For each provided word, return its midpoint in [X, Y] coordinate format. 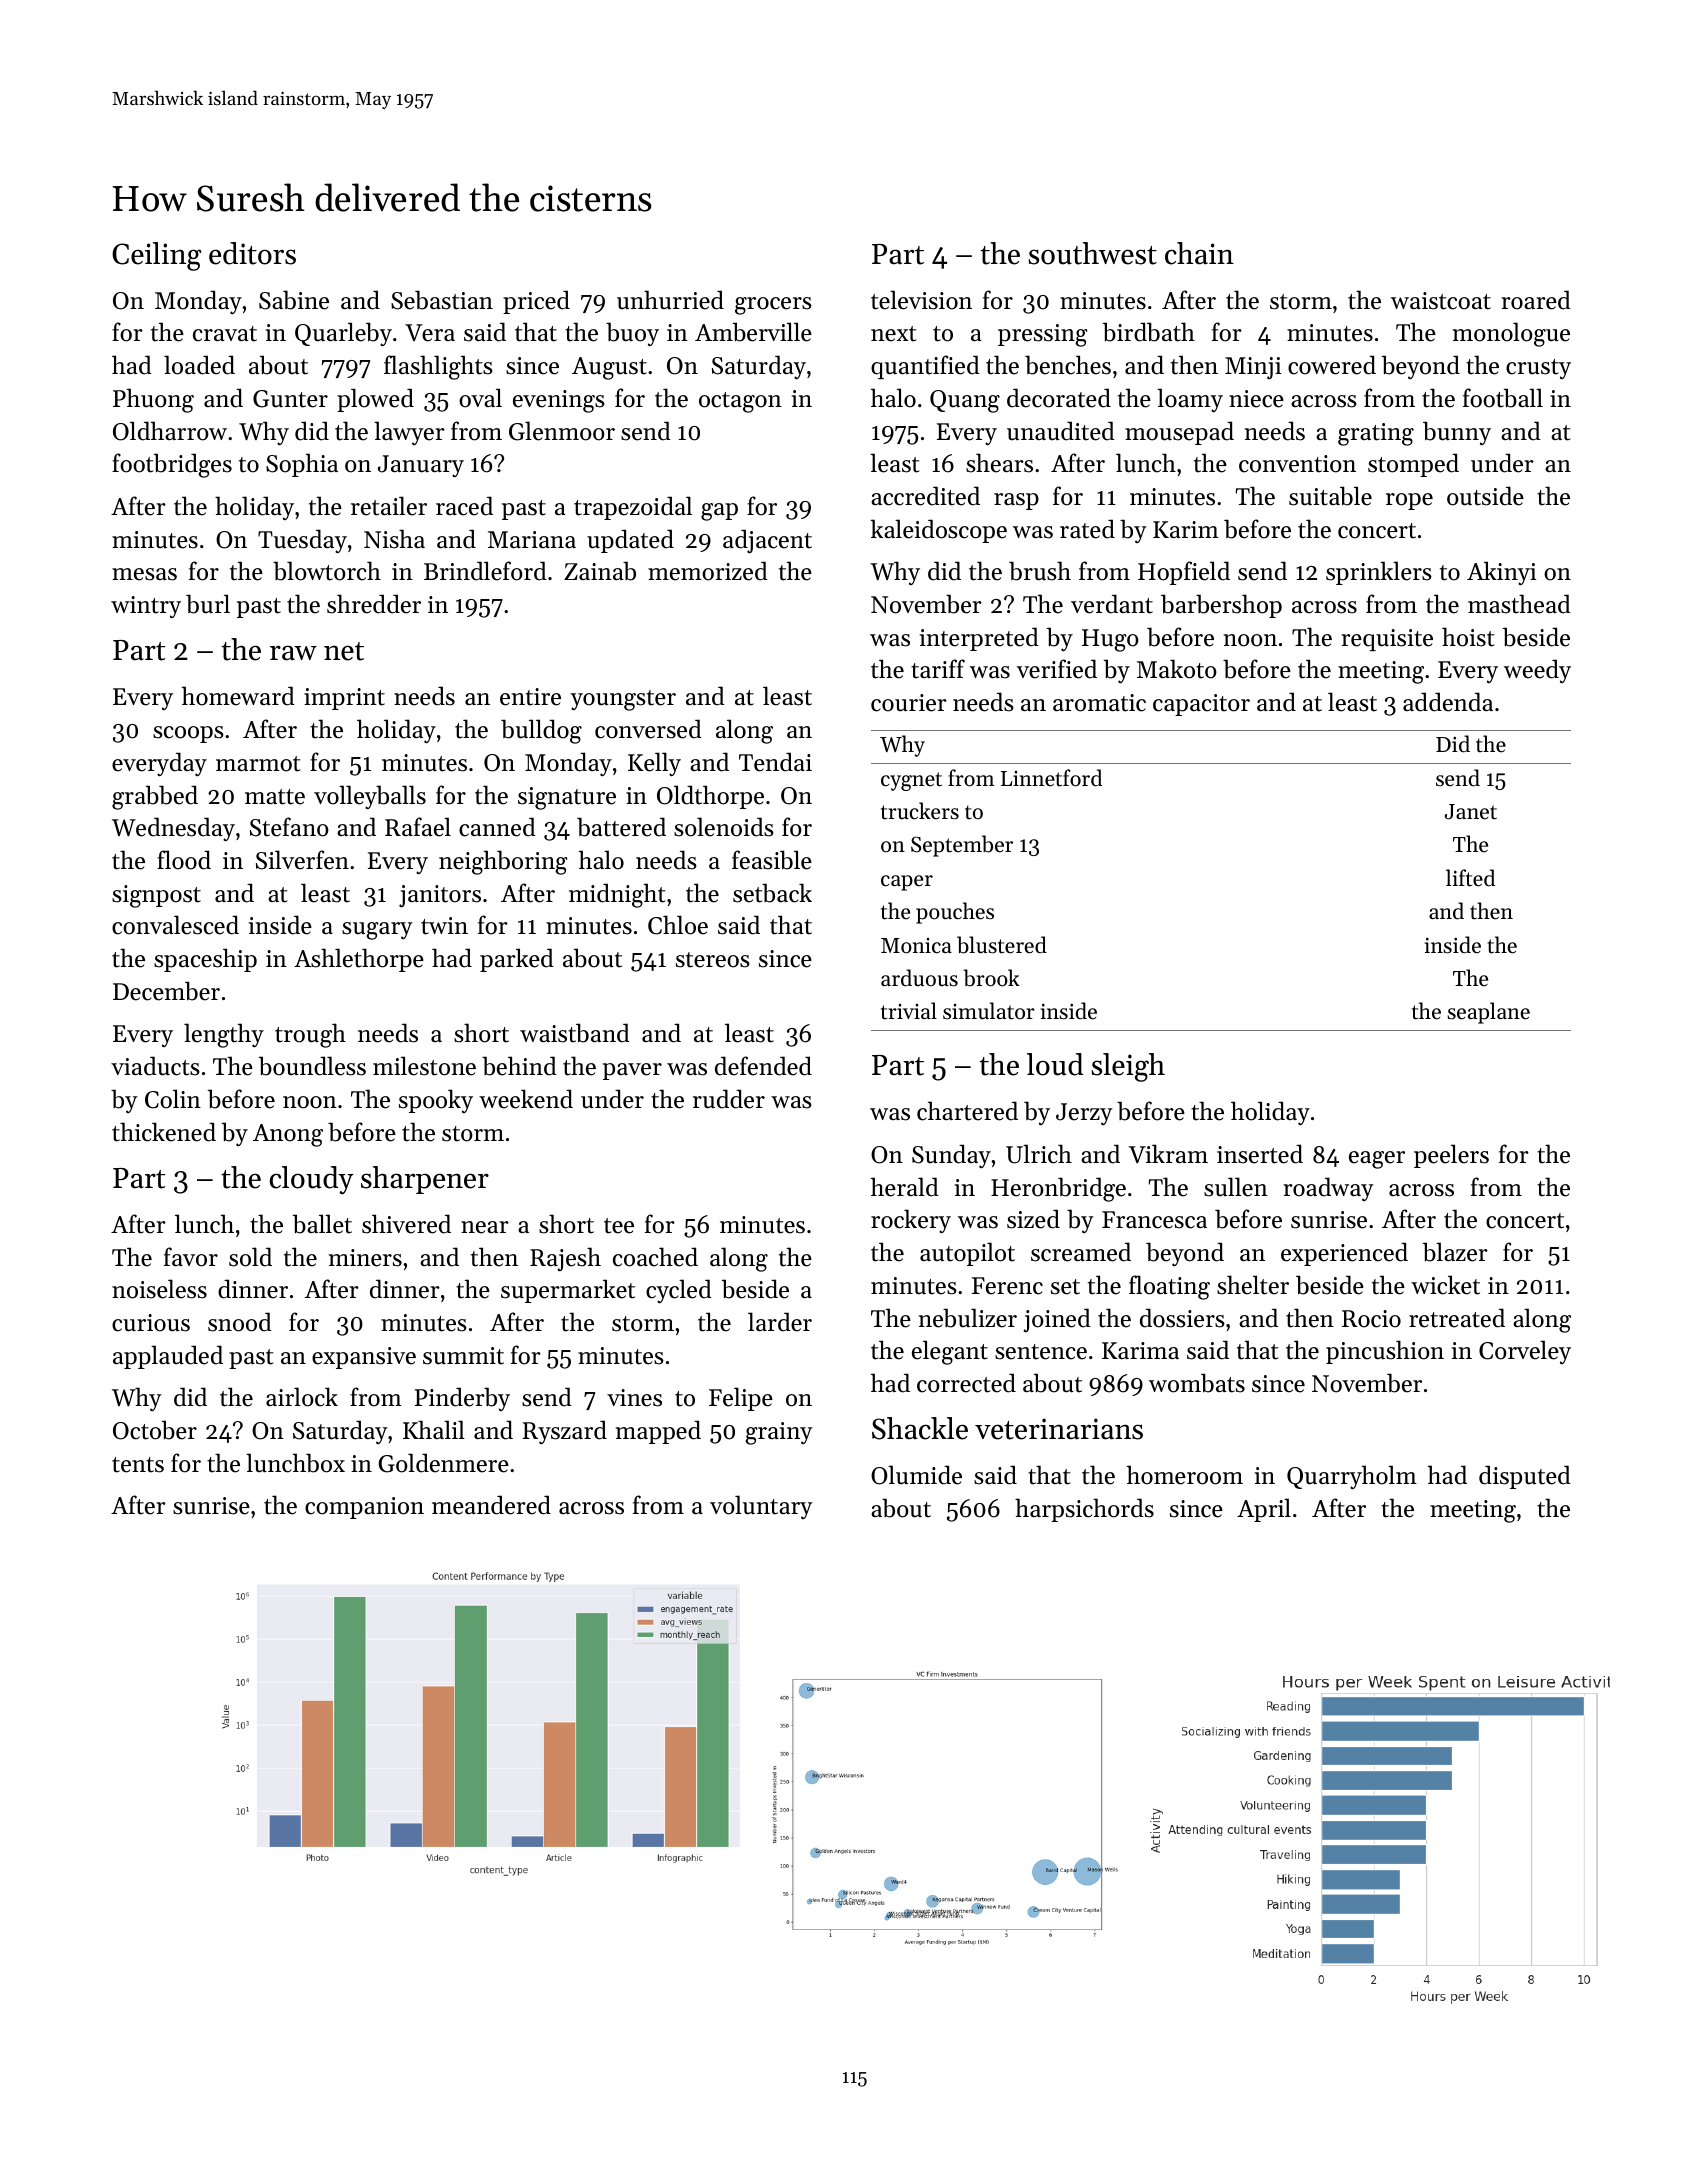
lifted [1470, 878]
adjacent [767, 541]
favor [191, 1257]
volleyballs [370, 797]
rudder [729, 1099]
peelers [1451, 1156]
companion [364, 1508]
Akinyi [1501, 573]
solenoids [724, 827]
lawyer [409, 433]
